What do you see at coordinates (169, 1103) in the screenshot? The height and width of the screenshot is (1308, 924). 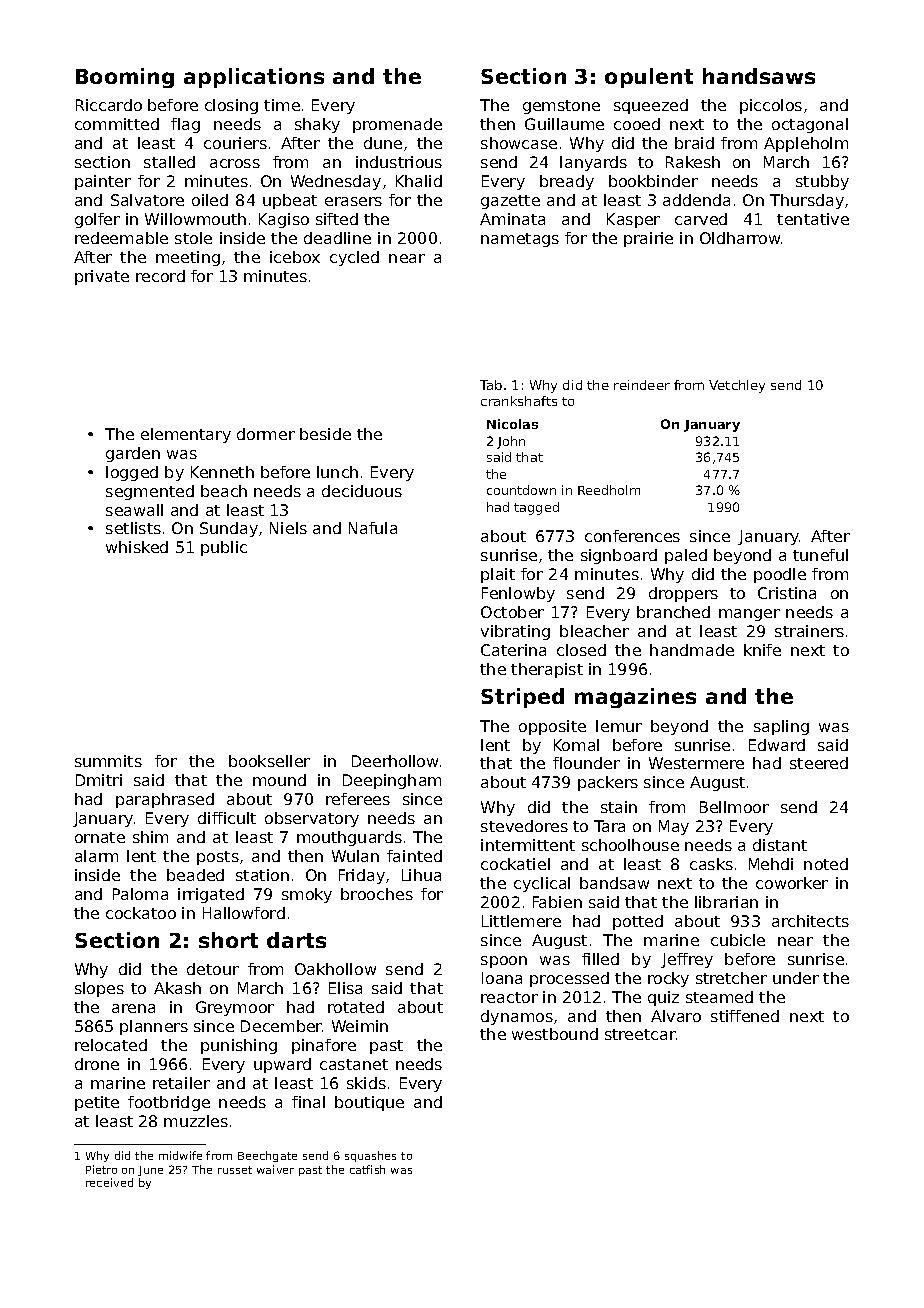 I see `footbridge` at bounding box center [169, 1103].
